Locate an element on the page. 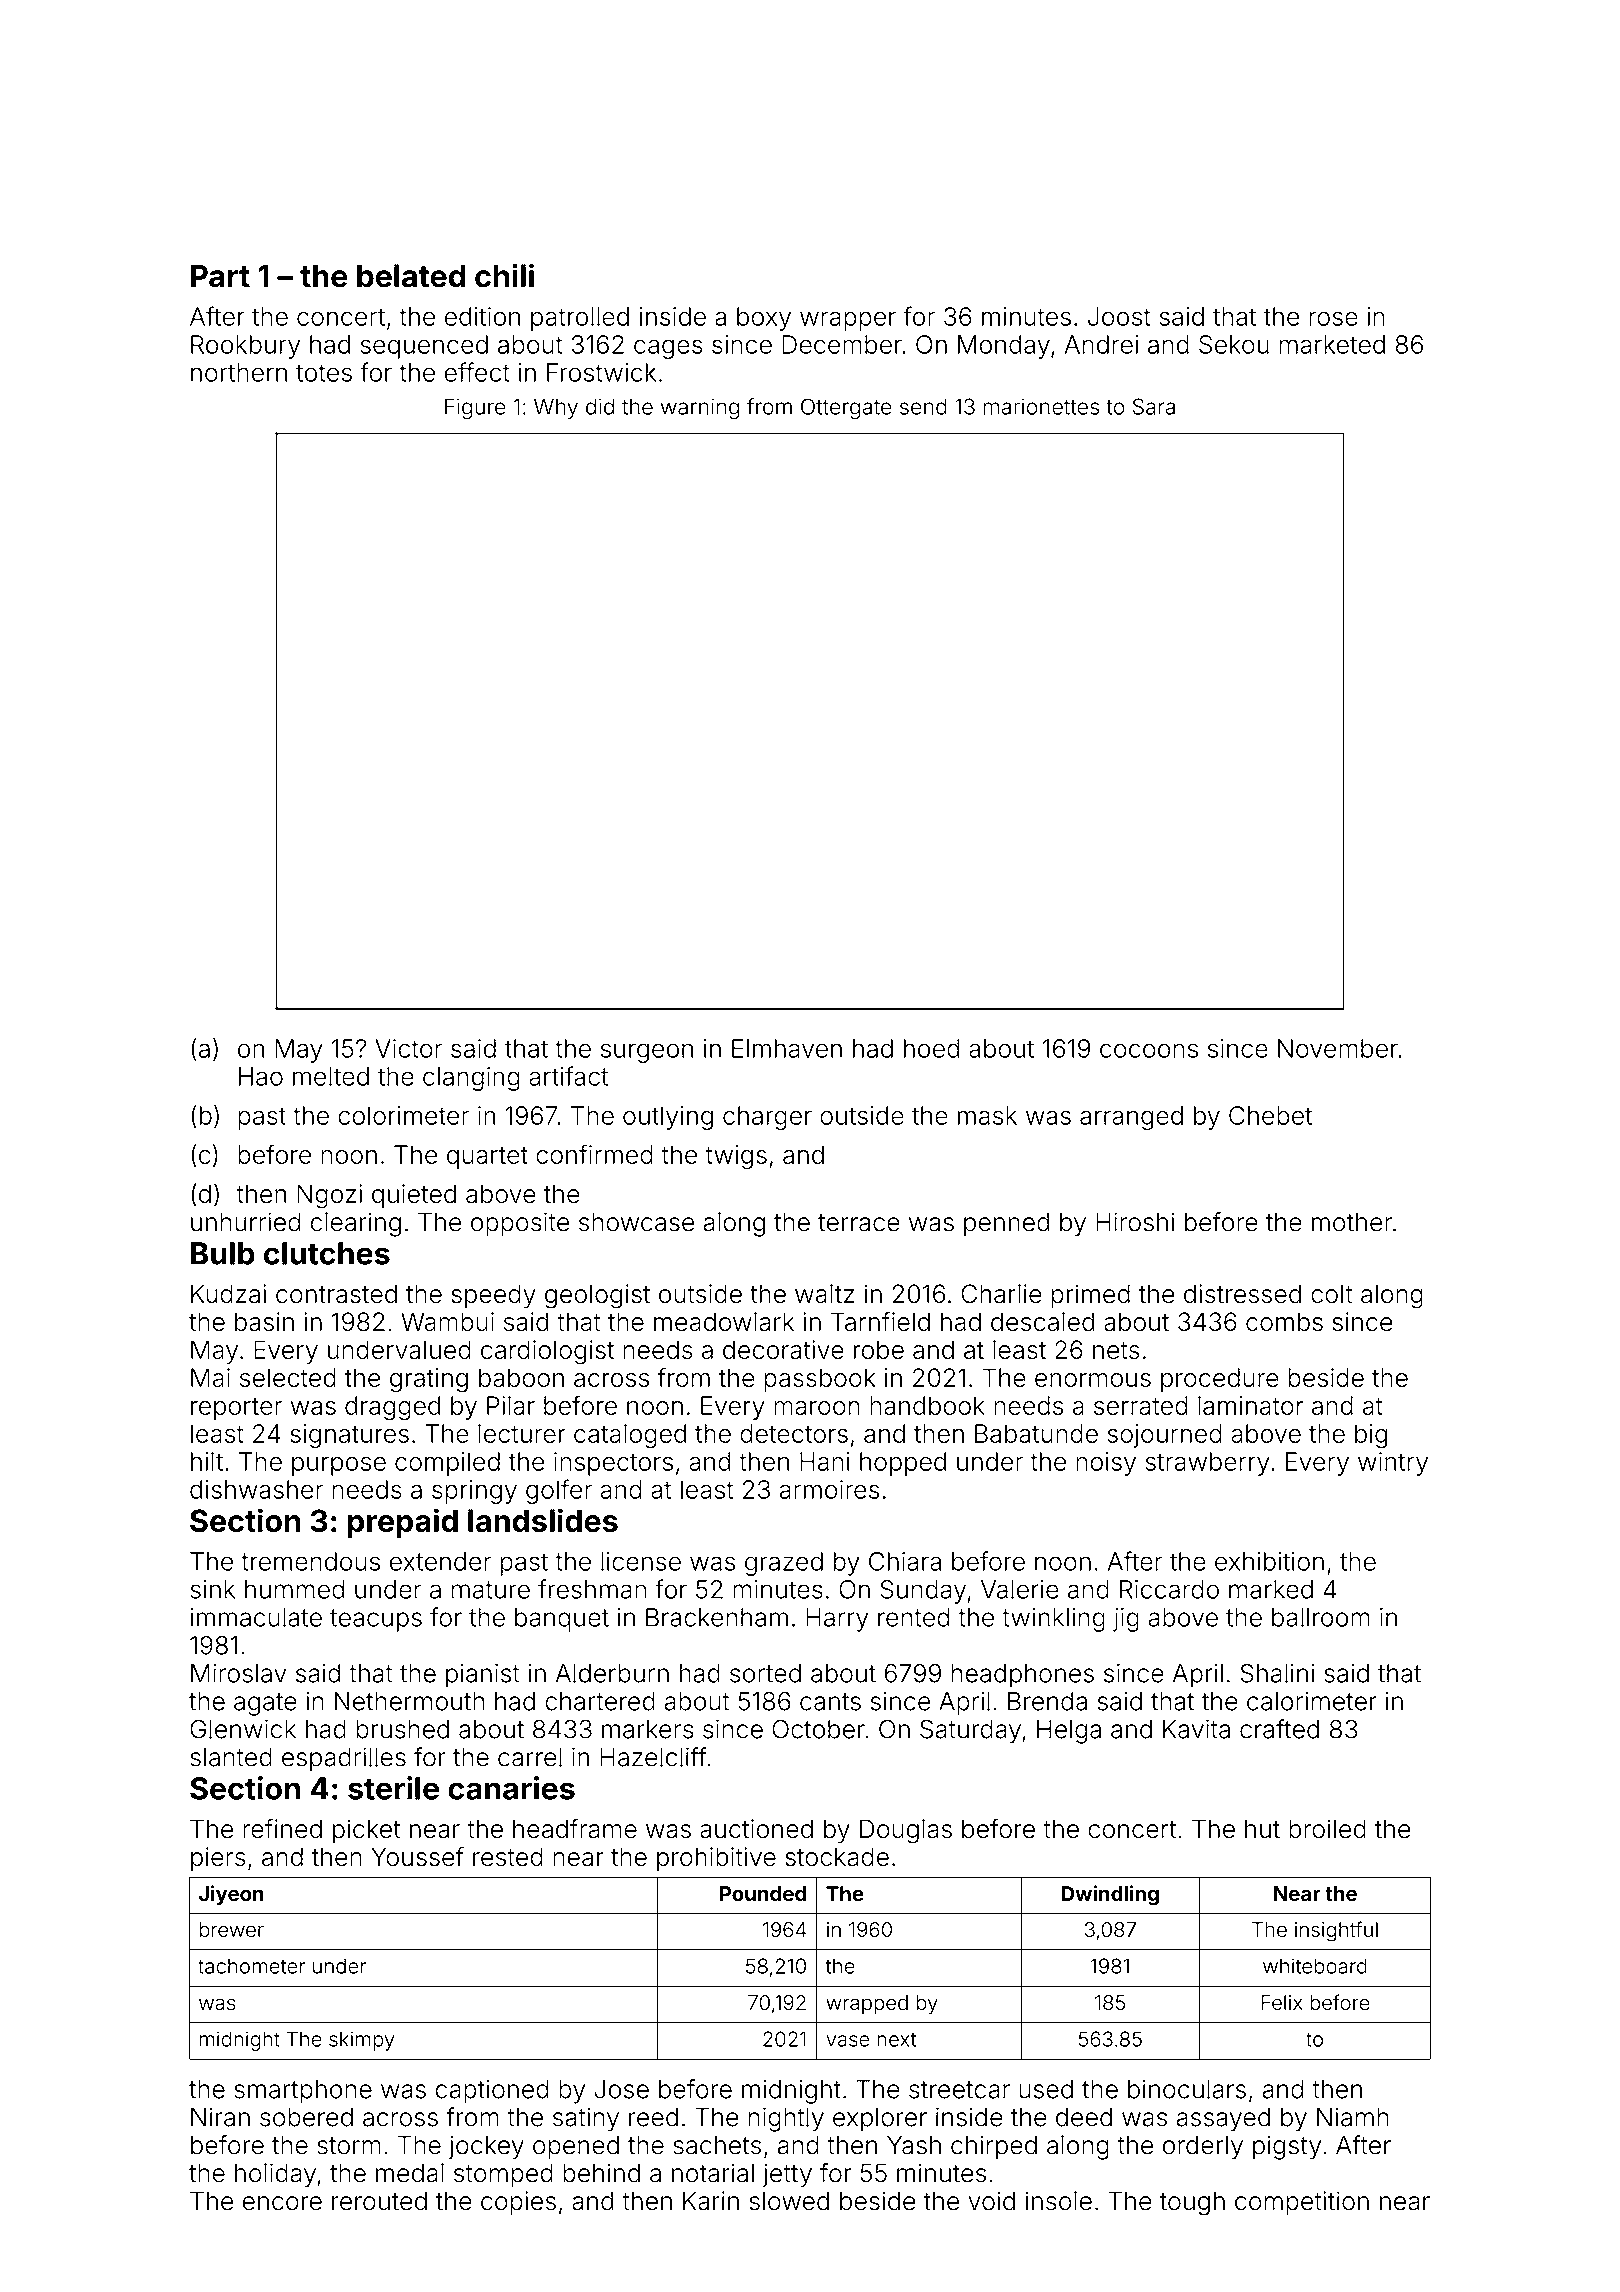 This image has height=2292, width=1620. November is located at coordinates (1338, 1048).
